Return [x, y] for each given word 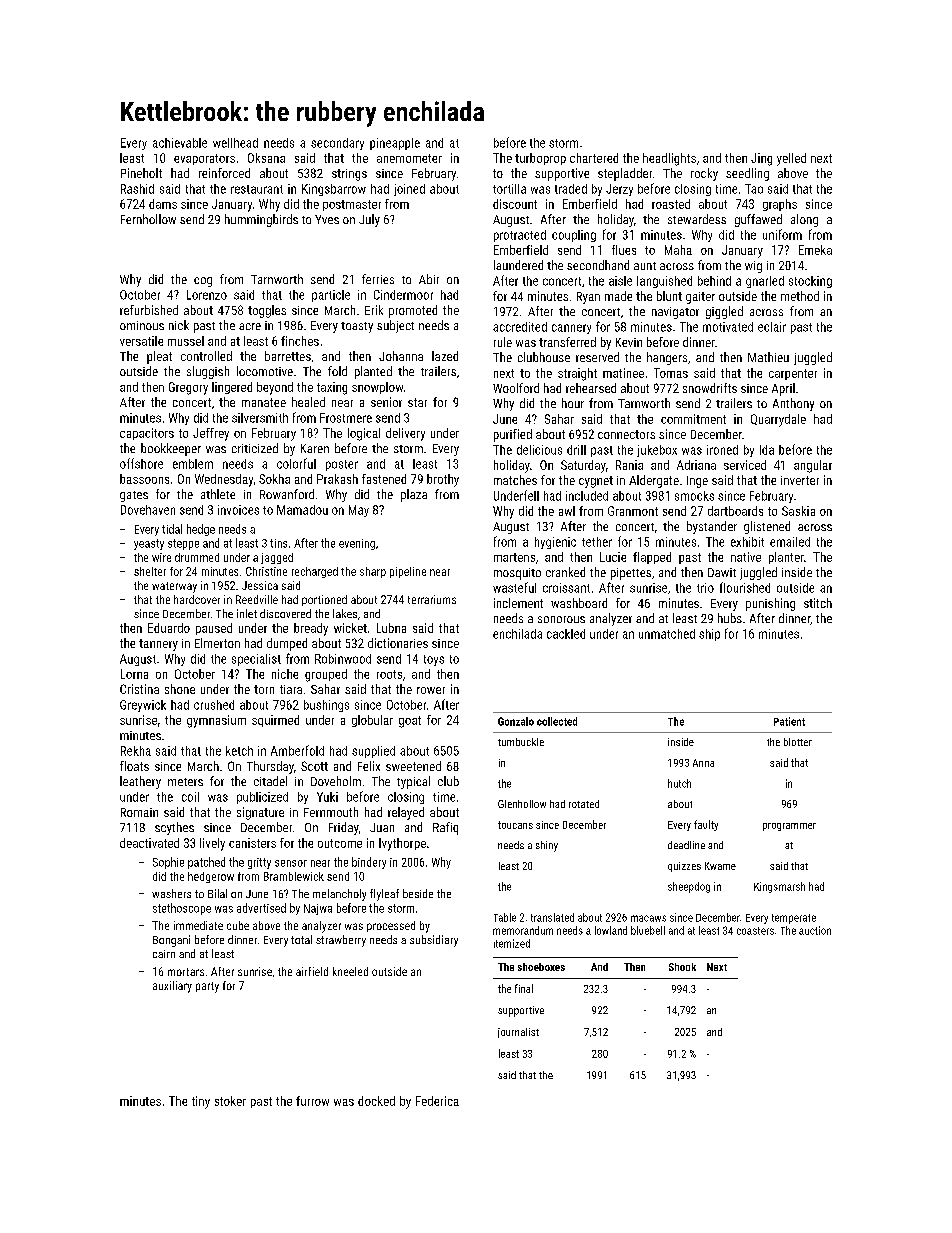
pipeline [408, 572]
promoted [413, 311]
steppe [183, 544]
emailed [790, 542]
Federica [437, 1101]
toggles [267, 311]
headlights [669, 159]
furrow [312, 1101]
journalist [518, 1033]
